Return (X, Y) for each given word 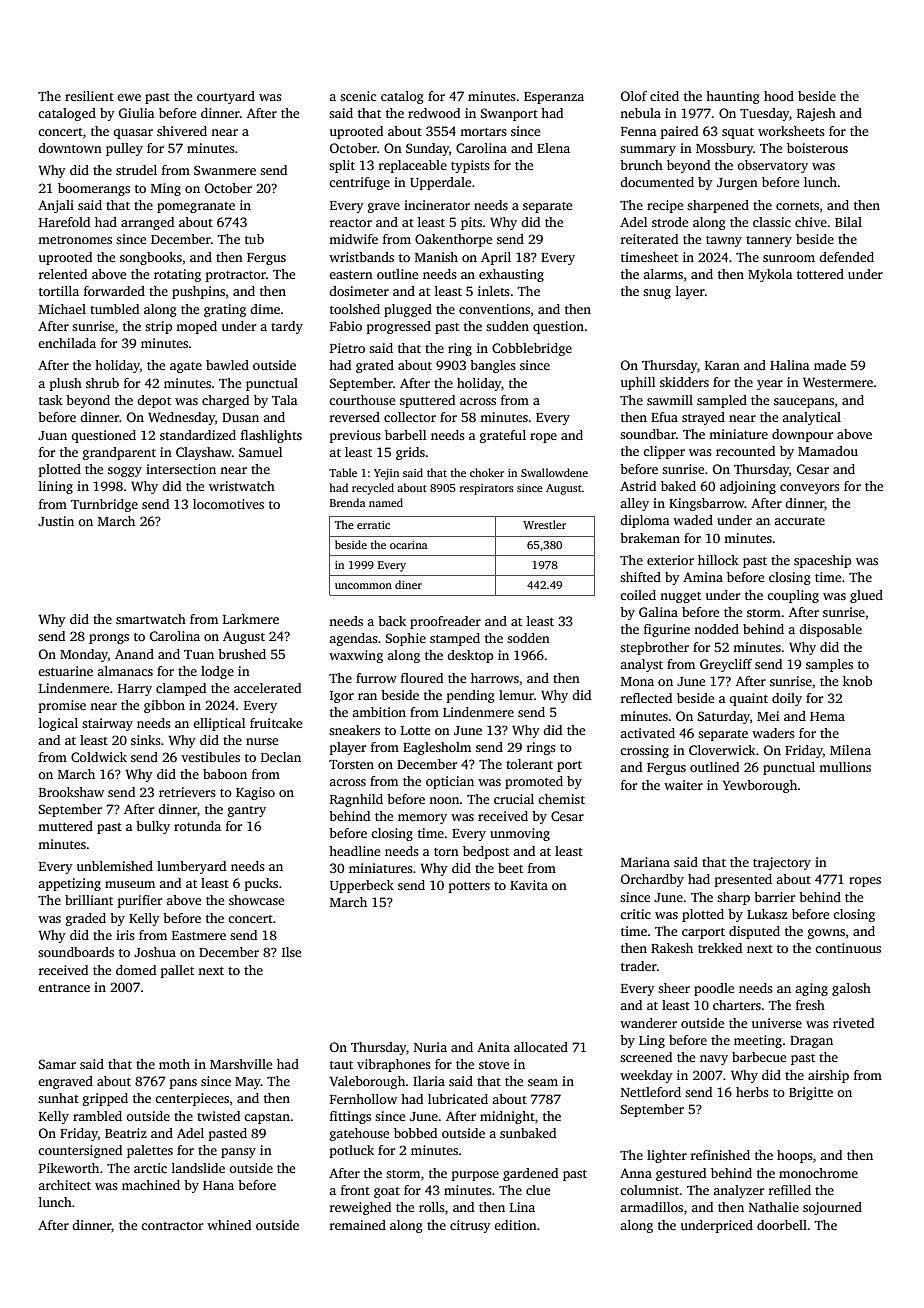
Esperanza (554, 98)
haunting (733, 97)
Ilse (291, 952)
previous (355, 436)
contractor (172, 1226)
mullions (845, 767)
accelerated (267, 688)
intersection (181, 469)
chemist (561, 799)
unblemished (115, 866)
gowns (826, 934)
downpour (802, 435)
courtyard (226, 97)
